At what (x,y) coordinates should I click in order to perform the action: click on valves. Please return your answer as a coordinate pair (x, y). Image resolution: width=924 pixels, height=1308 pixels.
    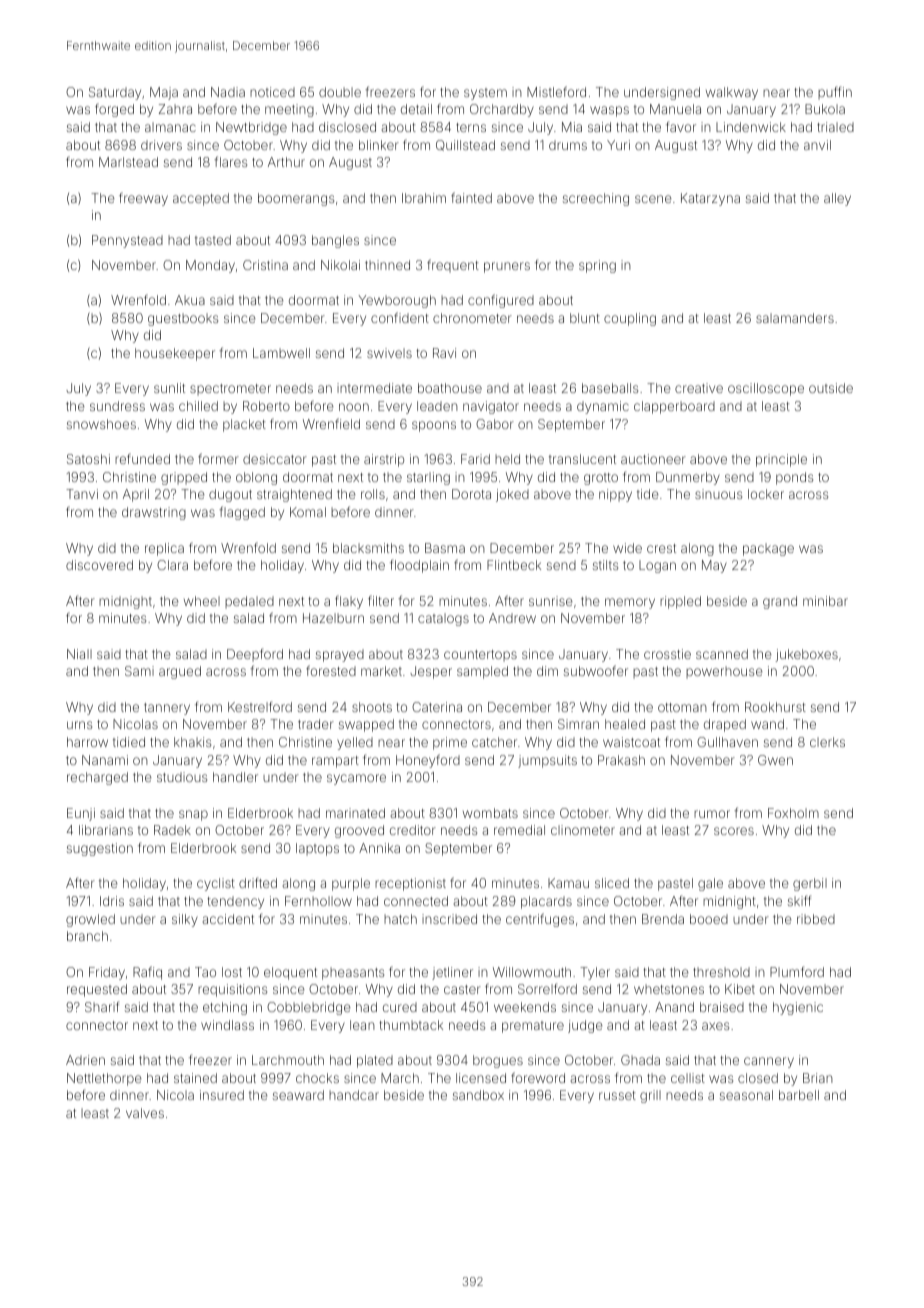
    Looking at the image, I should click on (145, 1113).
